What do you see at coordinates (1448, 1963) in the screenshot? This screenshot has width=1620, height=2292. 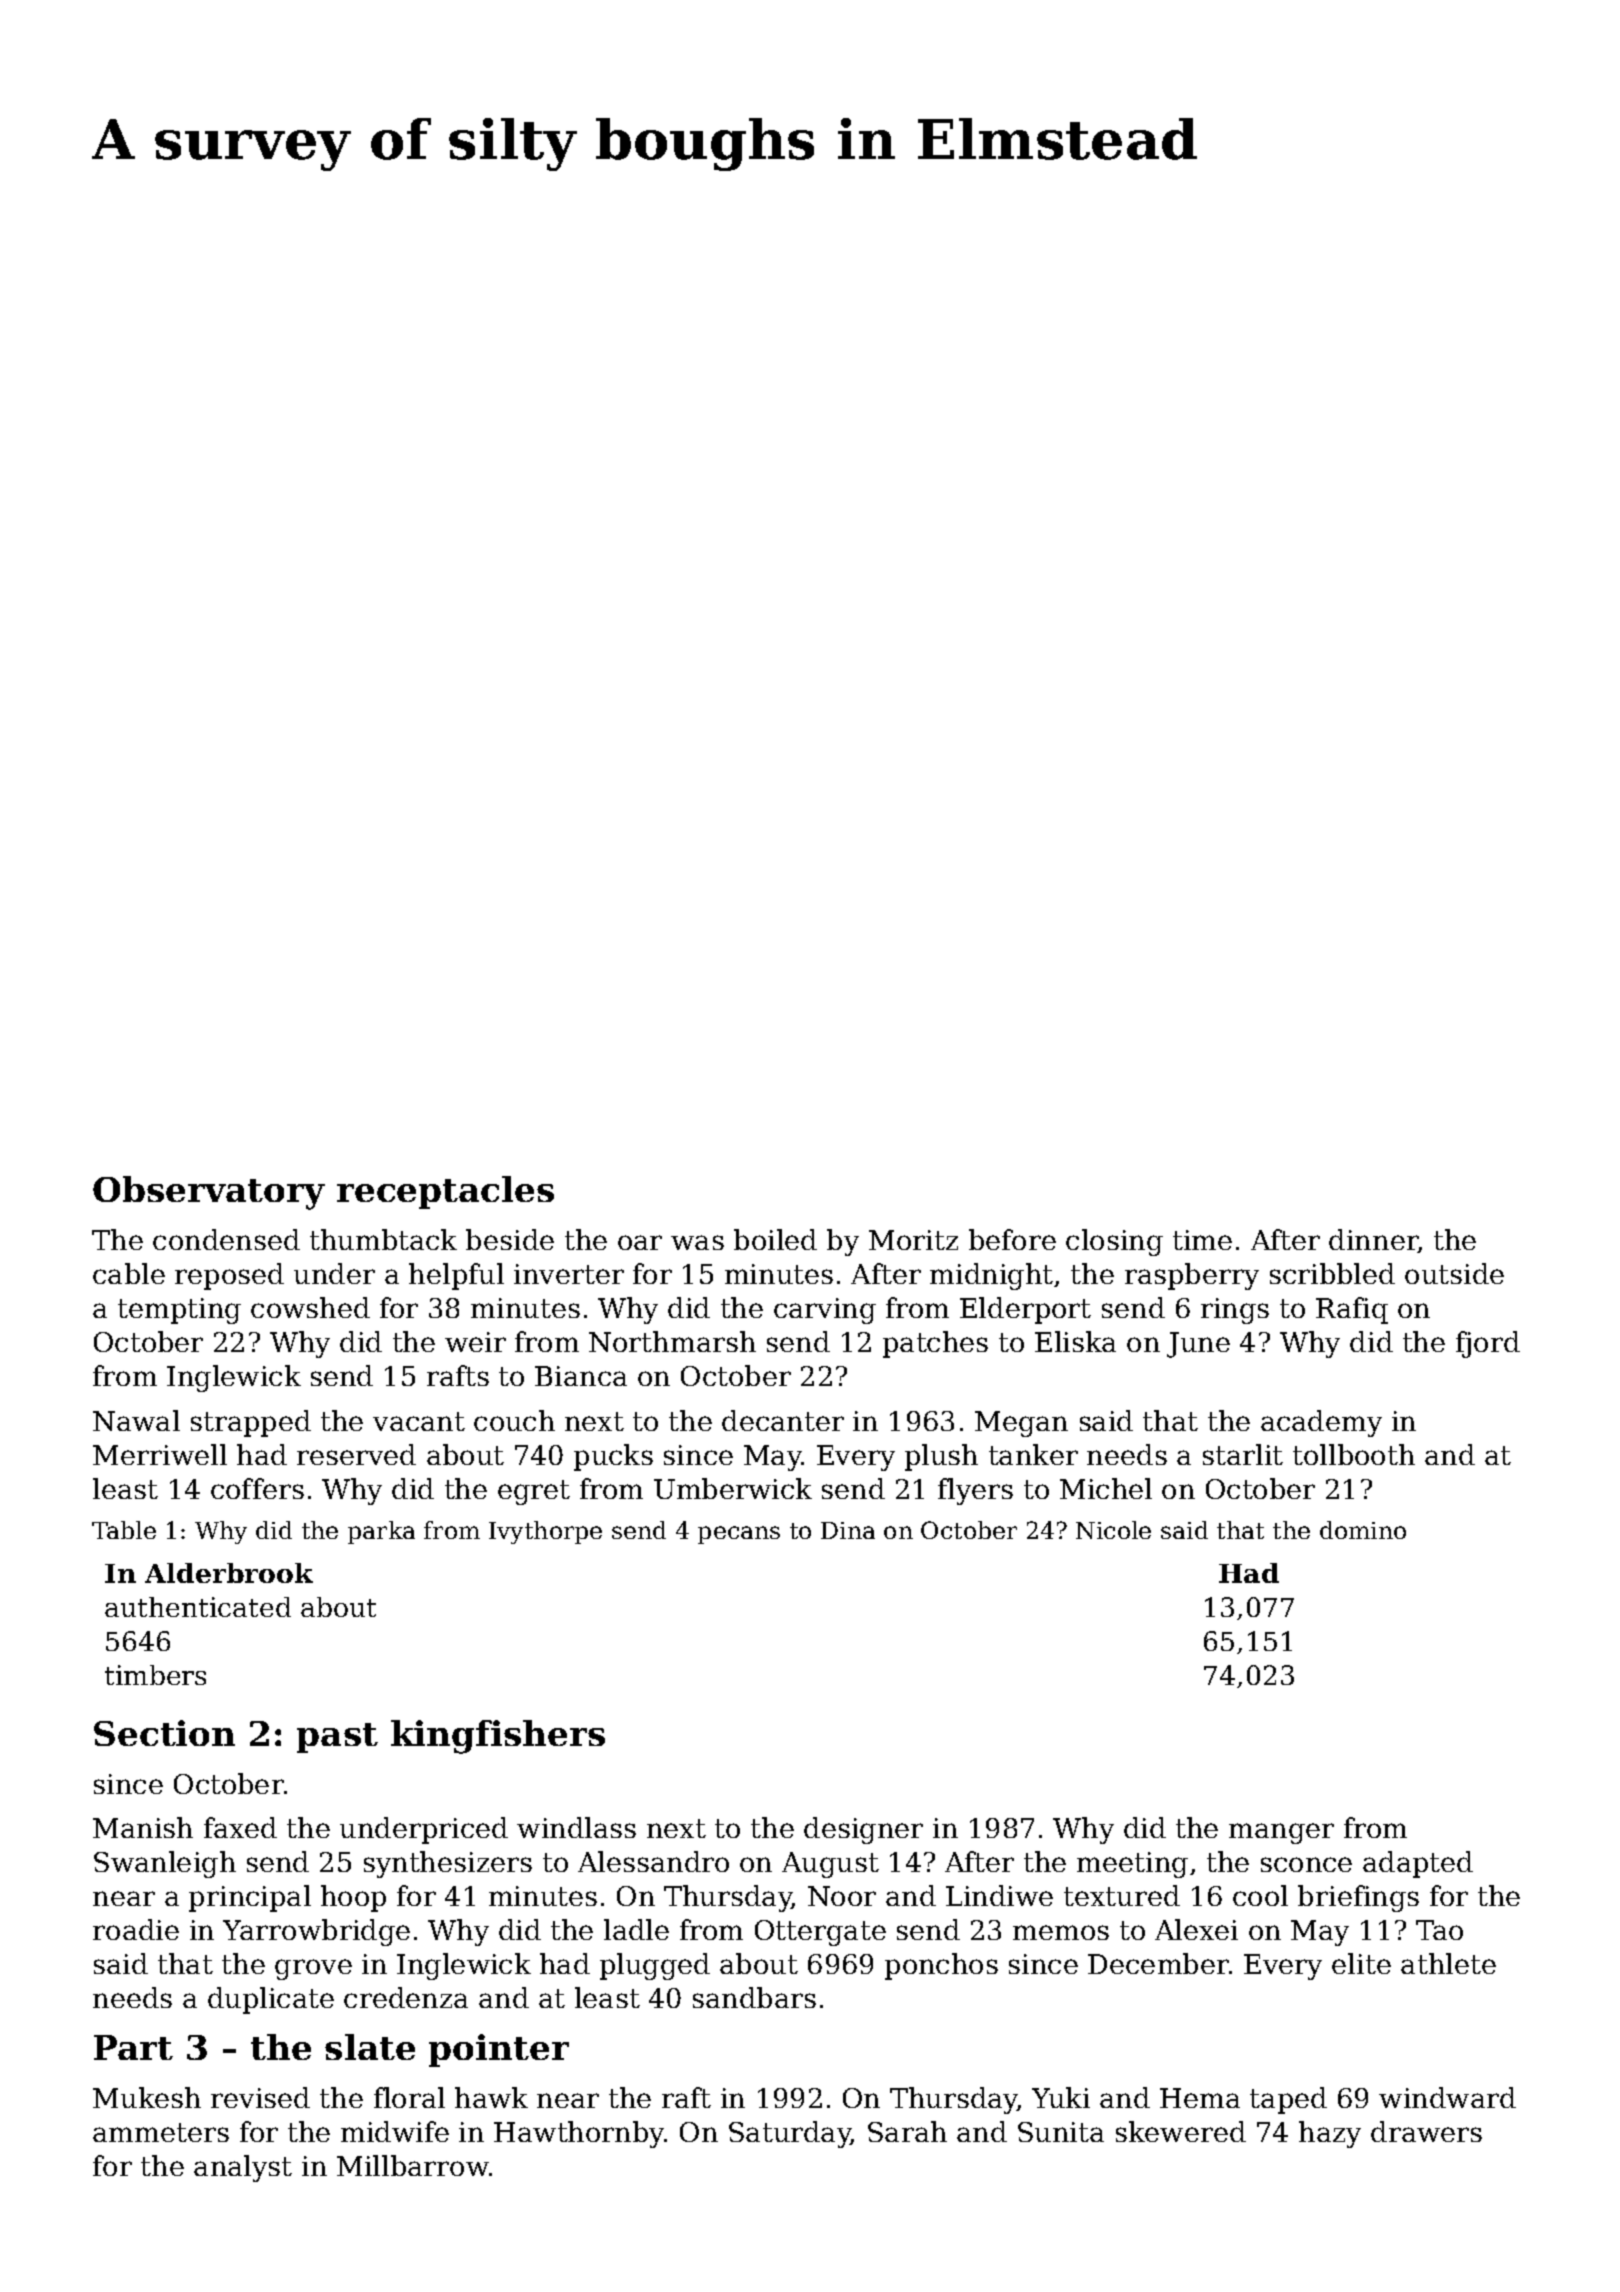 I see `athlete` at bounding box center [1448, 1963].
